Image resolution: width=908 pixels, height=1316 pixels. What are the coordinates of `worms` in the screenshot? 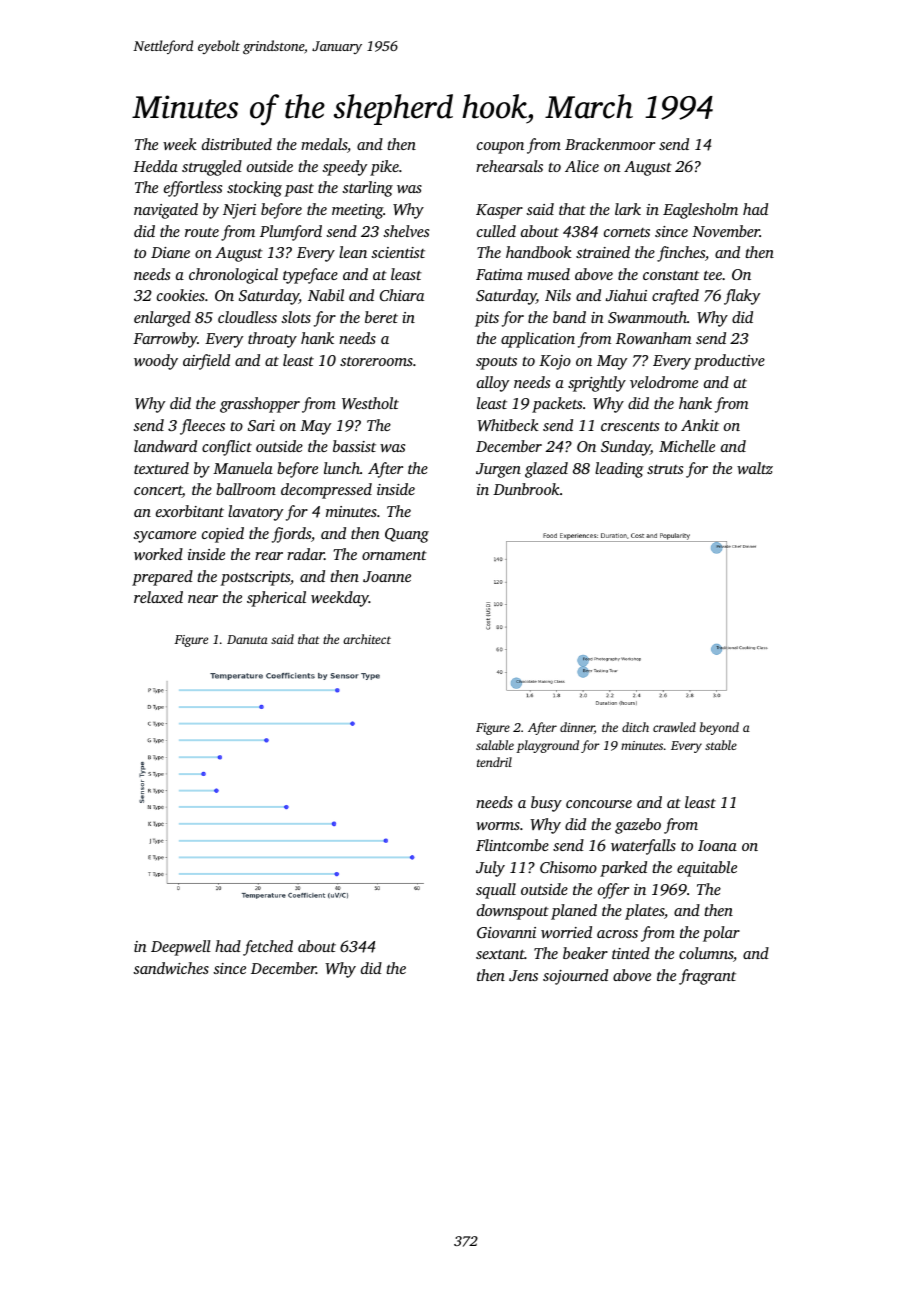 It's located at (498, 826).
